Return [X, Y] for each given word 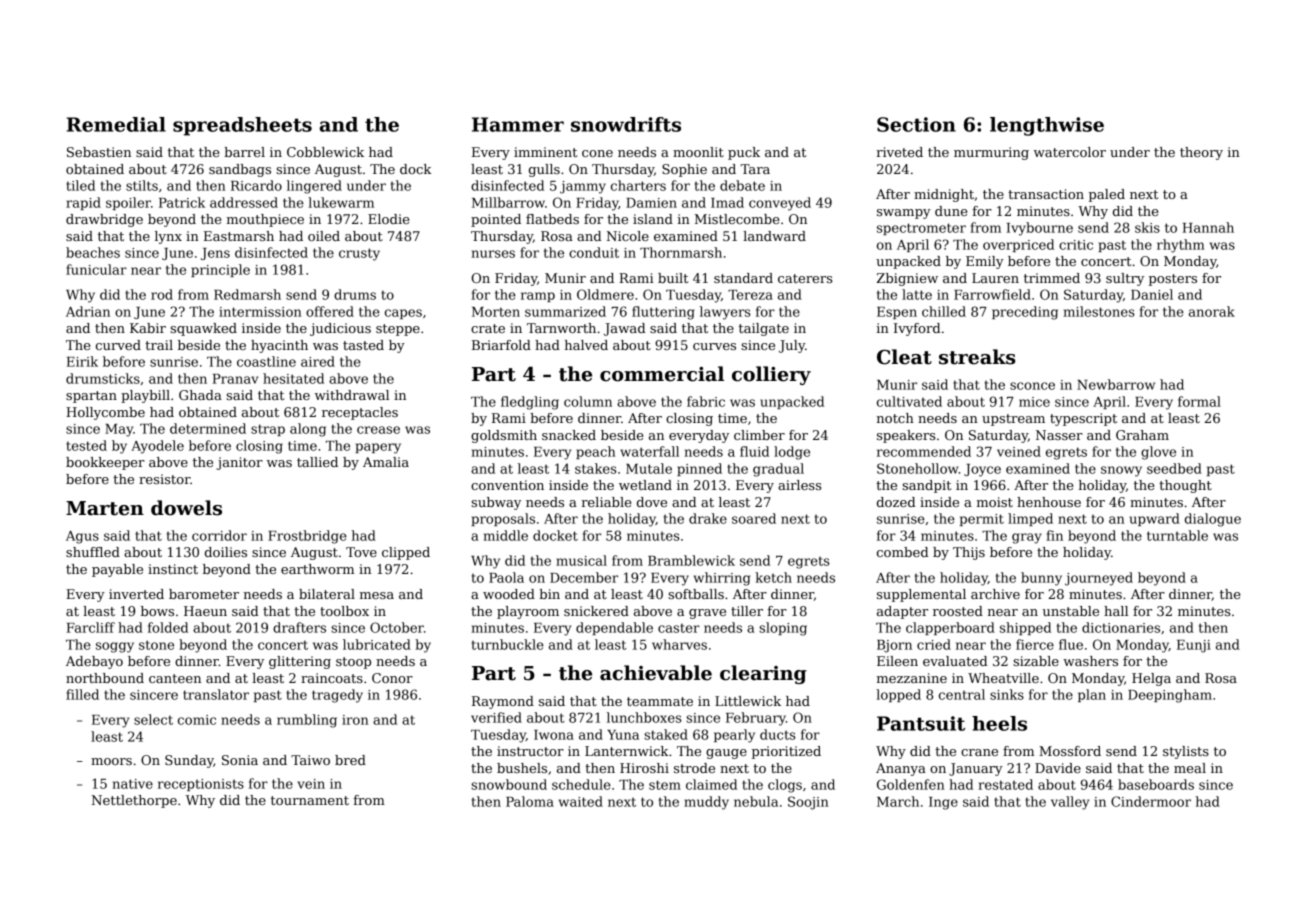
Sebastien [99, 152]
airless [799, 485]
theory [1201, 153]
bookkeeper [105, 463]
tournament [310, 800]
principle [220, 270]
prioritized [786, 752]
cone [597, 153]
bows [157, 611]
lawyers [725, 313]
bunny [1041, 579]
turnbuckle [508, 644]
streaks [977, 357]
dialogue [1213, 520]
